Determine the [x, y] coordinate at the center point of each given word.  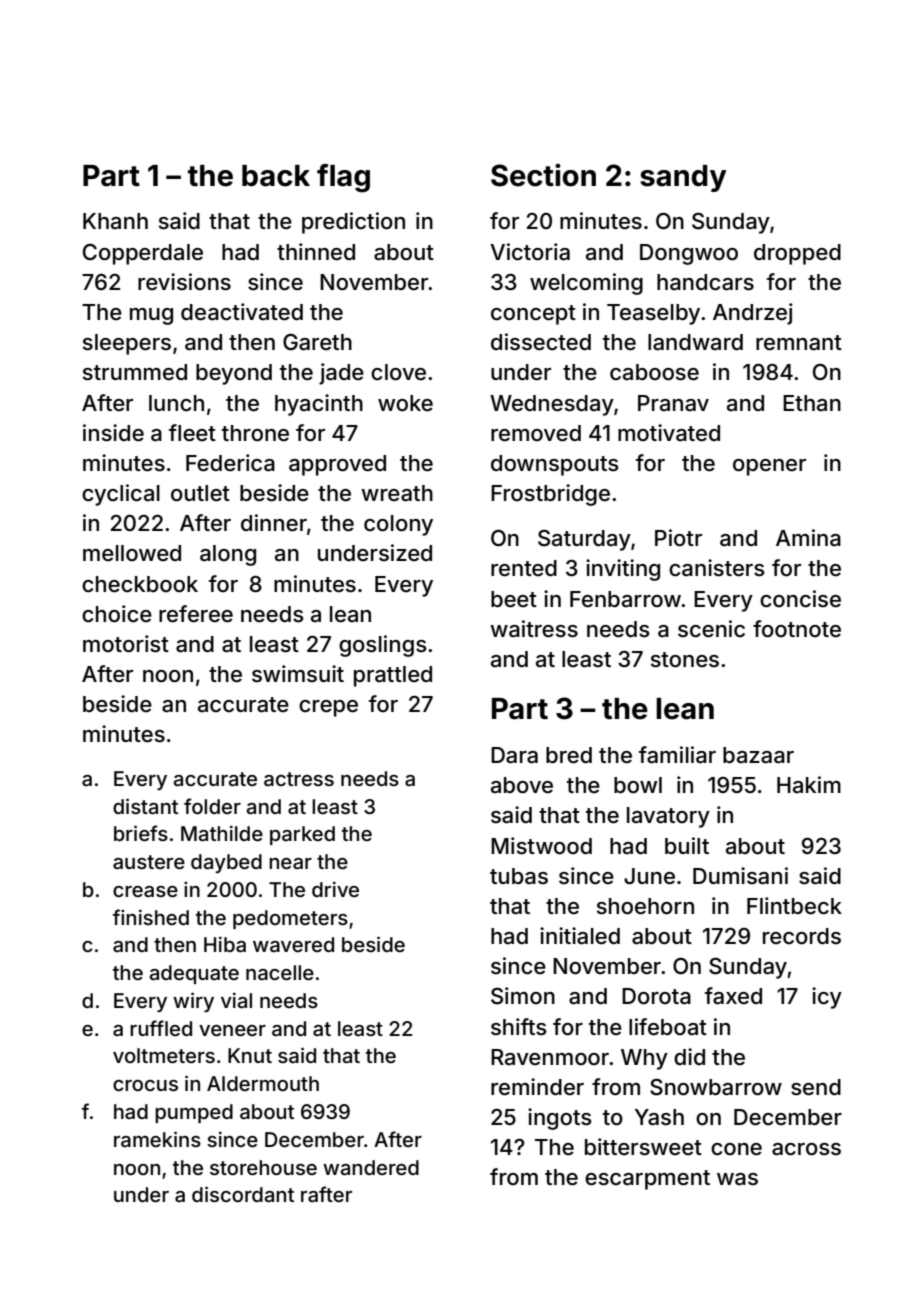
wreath [397, 493]
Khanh [115, 221]
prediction [353, 223]
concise [800, 599]
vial [236, 1000]
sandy [683, 178]
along [228, 555]
